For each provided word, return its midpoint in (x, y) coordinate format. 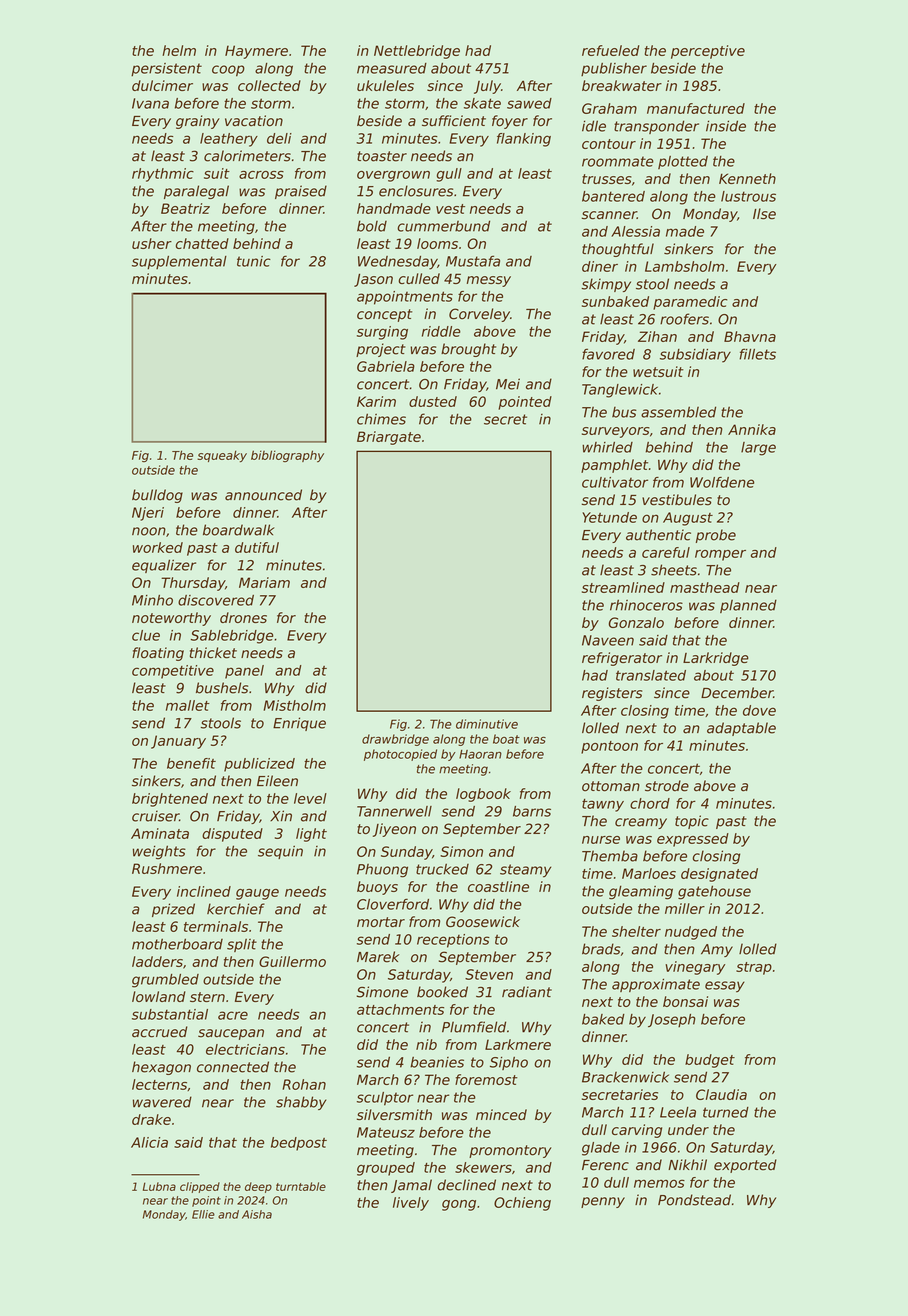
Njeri (148, 514)
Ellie (203, 1214)
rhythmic (163, 175)
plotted (683, 162)
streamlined (623, 587)
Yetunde (609, 517)
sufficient (454, 121)
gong (459, 1205)
